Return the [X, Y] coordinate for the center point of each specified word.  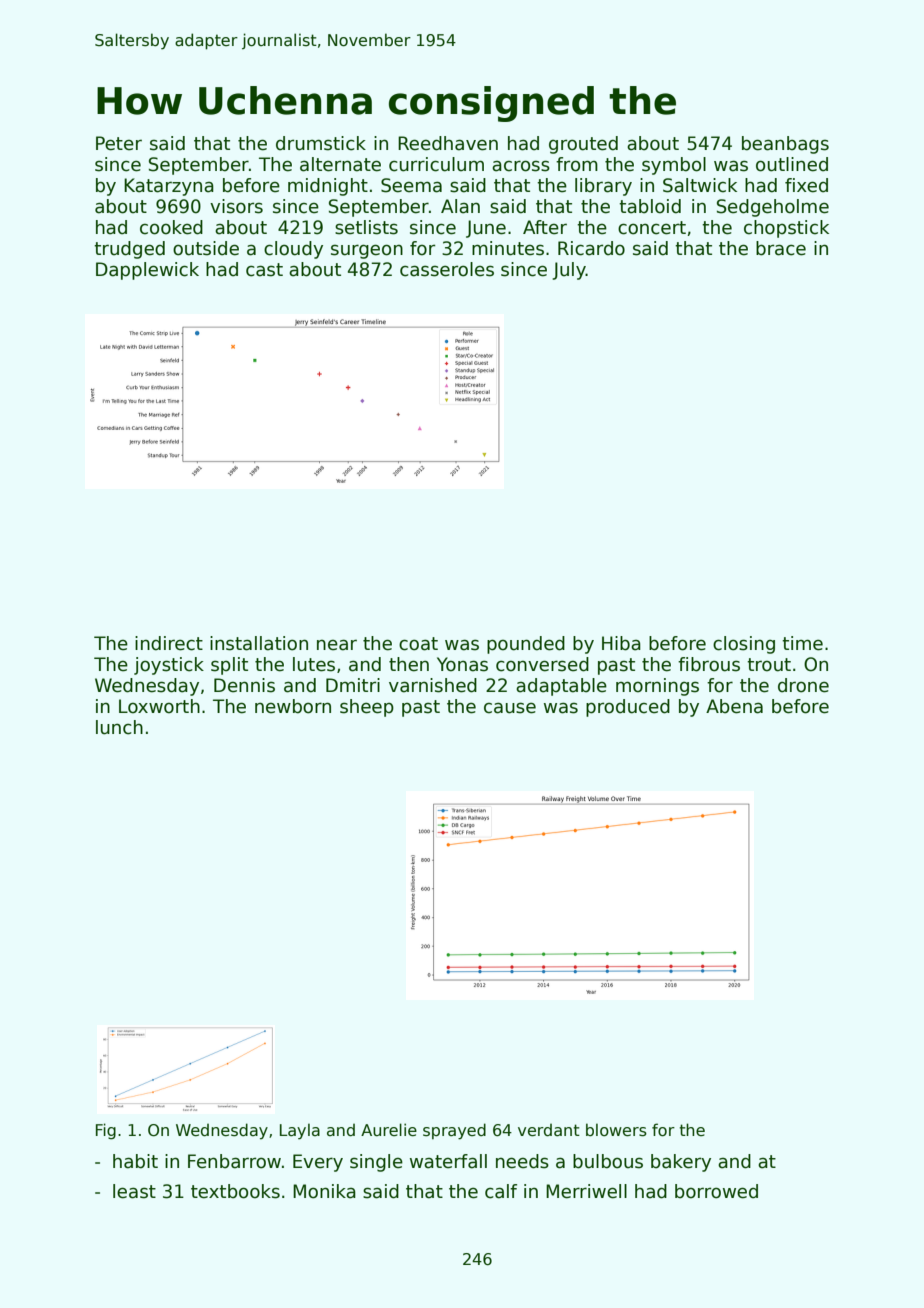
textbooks [235, 1191]
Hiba [621, 643]
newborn [293, 706]
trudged [129, 250]
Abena [734, 706]
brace [781, 248]
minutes [508, 248]
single [376, 1163]
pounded [526, 645]
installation [259, 643]
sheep [367, 708]
